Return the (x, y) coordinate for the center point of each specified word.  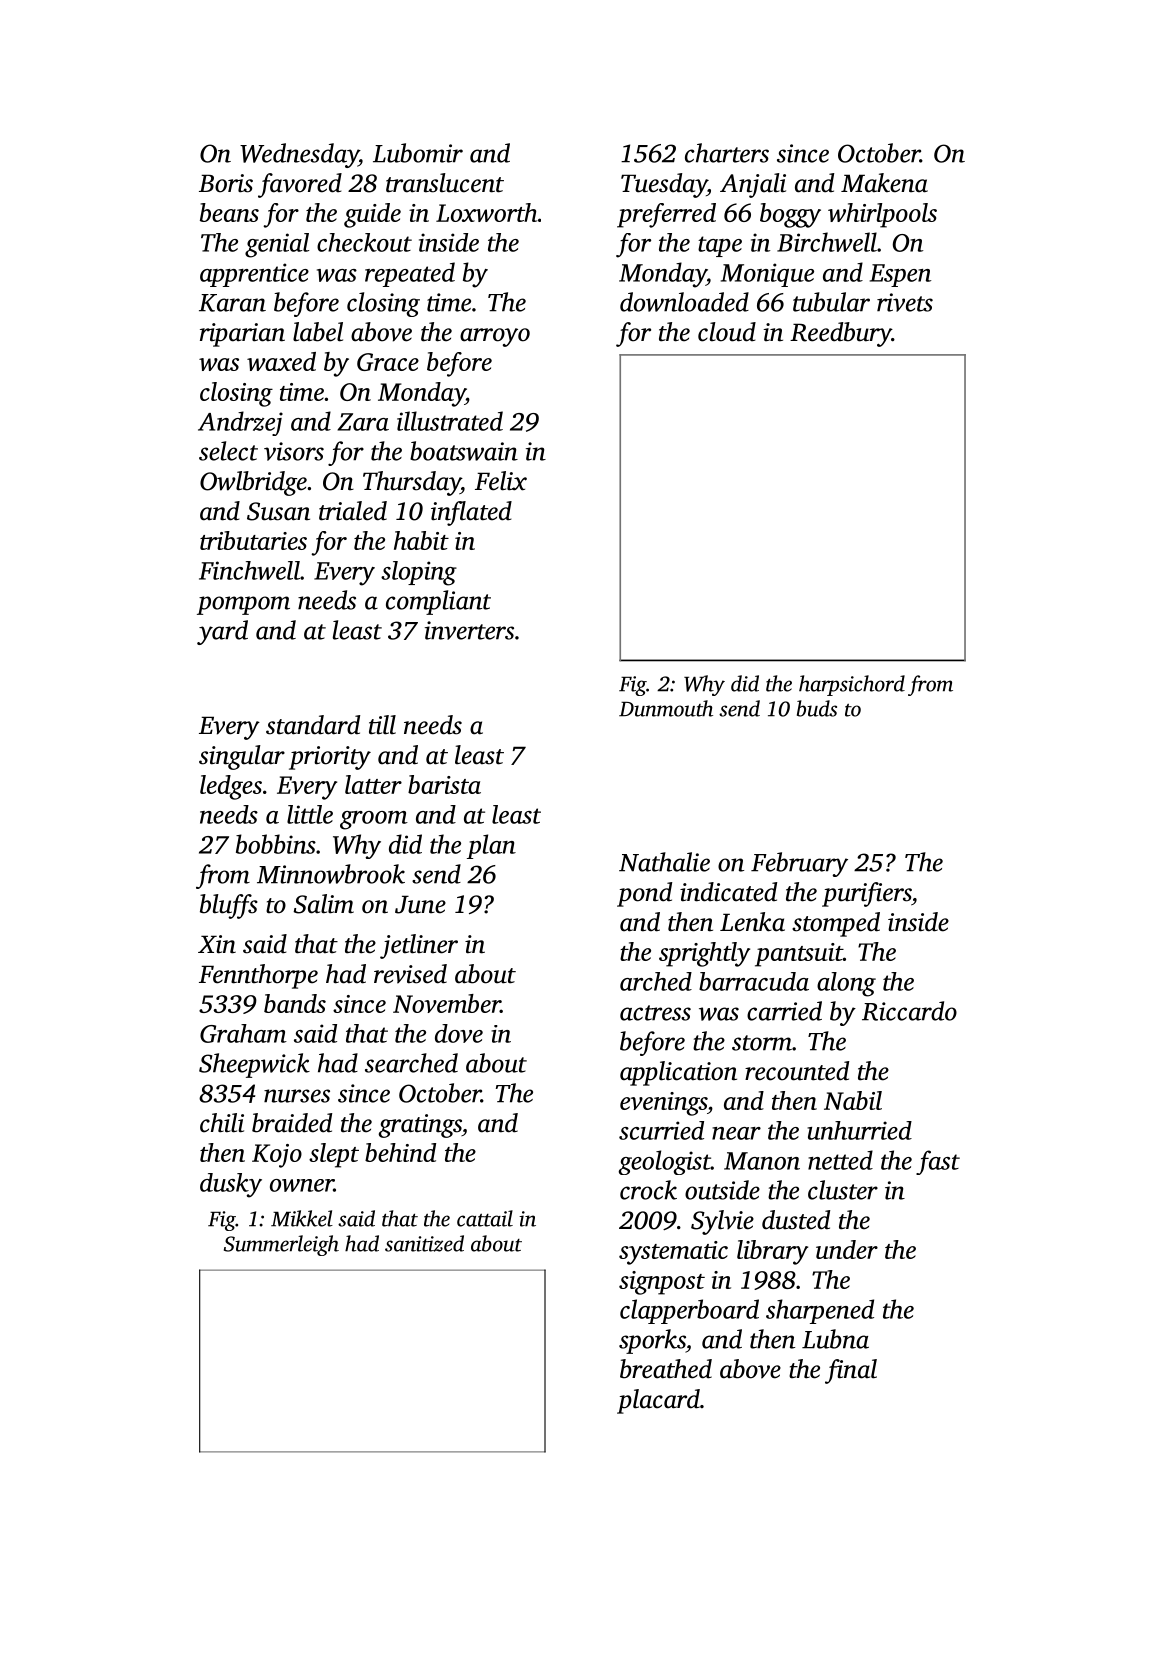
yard (222, 632)
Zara (363, 422)
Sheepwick (254, 1065)
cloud (727, 332)
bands (295, 1003)
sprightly (704, 954)
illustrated (450, 421)
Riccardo (909, 1011)
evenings (663, 1104)
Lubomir (418, 153)
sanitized (424, 1243)
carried (784, 1011)
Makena (884, 183)
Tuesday (664, 185)
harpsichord (852, 685)
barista (444, 784)
